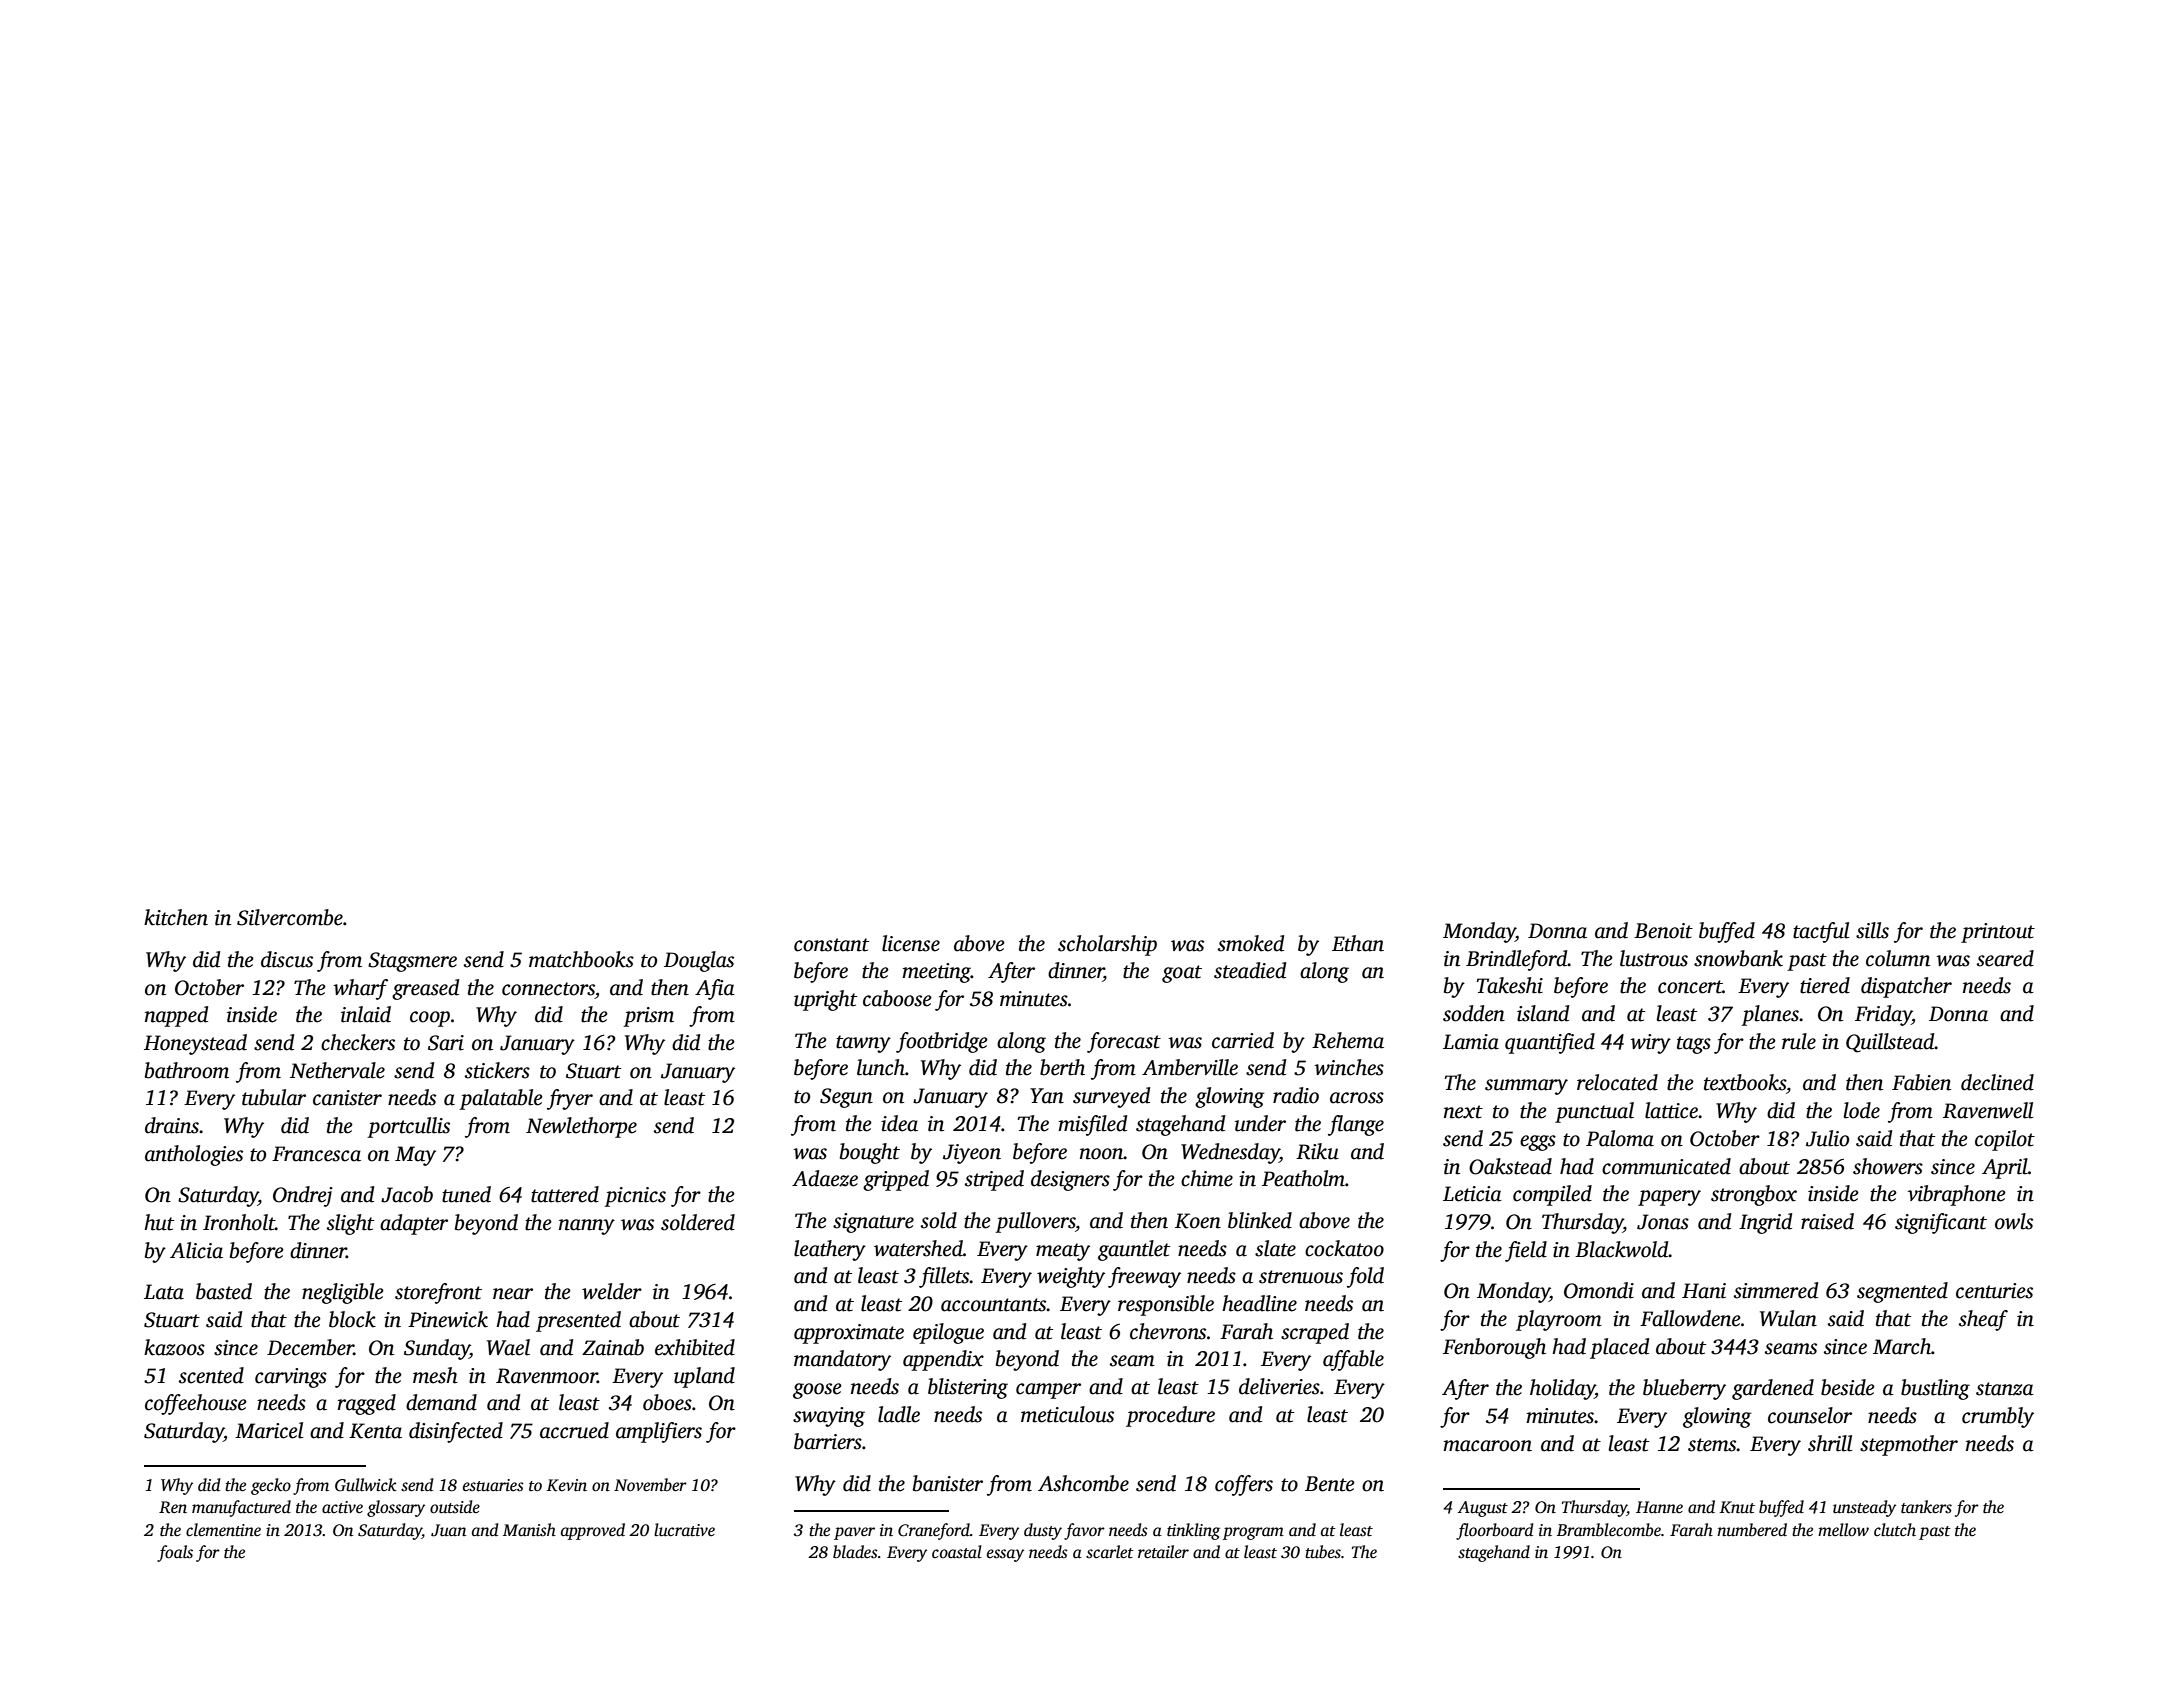 This screenshot has width=2178, height=1683. I want to click on anthologies, so click(194, 1155).
